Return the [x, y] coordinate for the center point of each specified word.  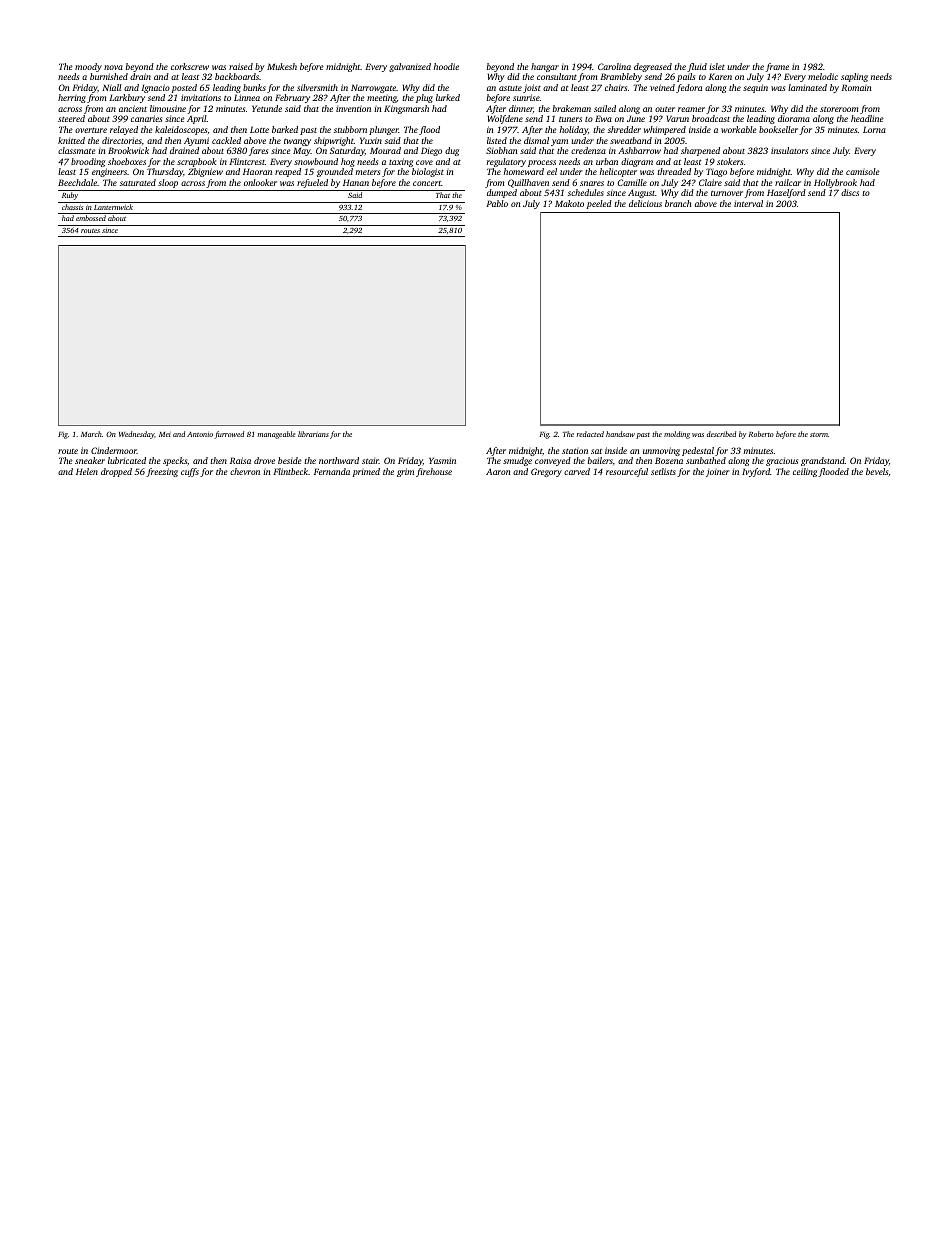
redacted [590, 434]
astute [510, 88]
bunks [254, 87]
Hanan [356, 182]
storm [819, 435]
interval [748, 203]
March [91, 434]
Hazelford [786, 193]
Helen [87, 471]
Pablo [497, 203]
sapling [854, 77]
